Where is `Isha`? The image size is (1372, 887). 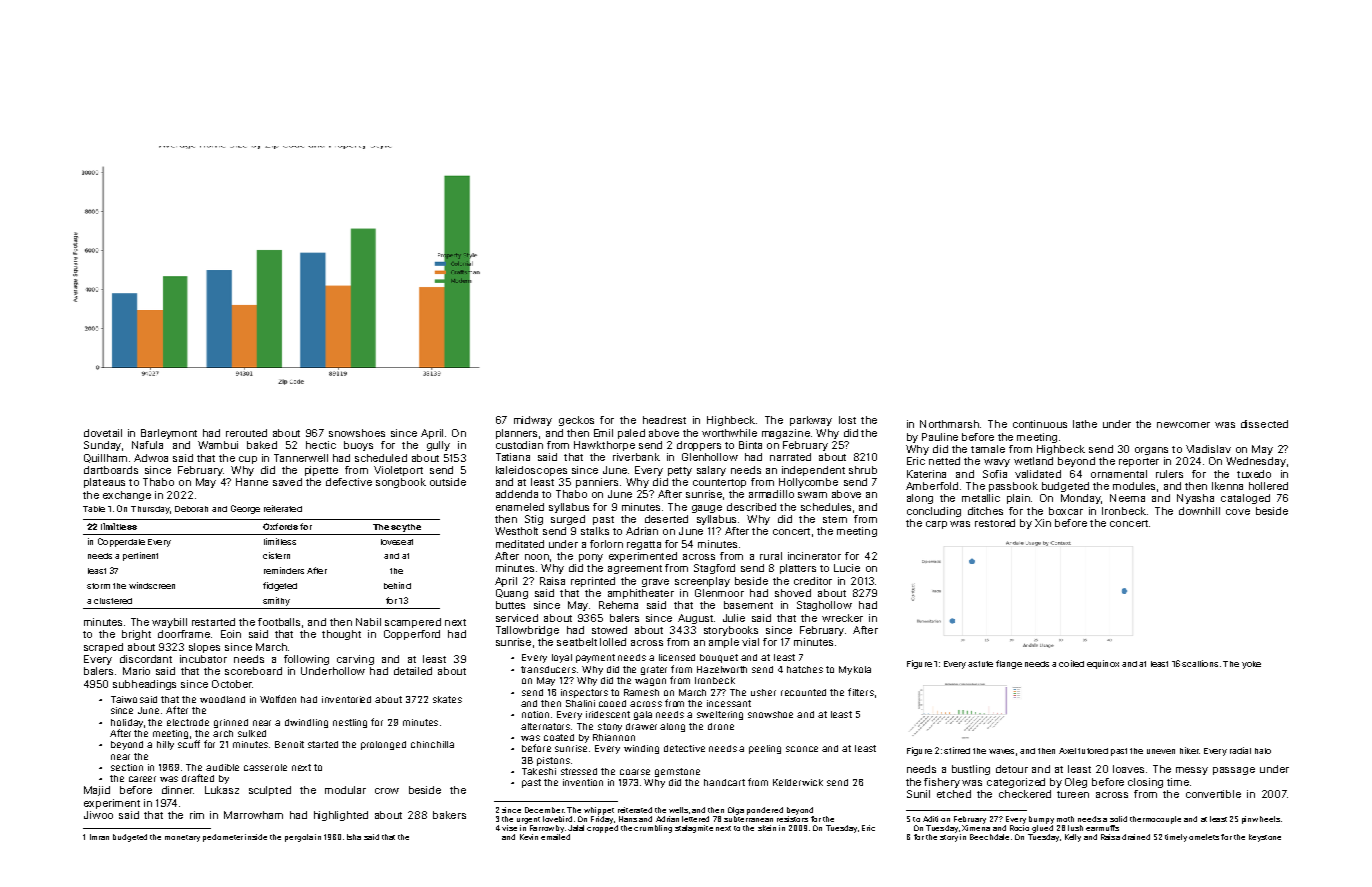 Isha is located at coordinates (354, 837).
